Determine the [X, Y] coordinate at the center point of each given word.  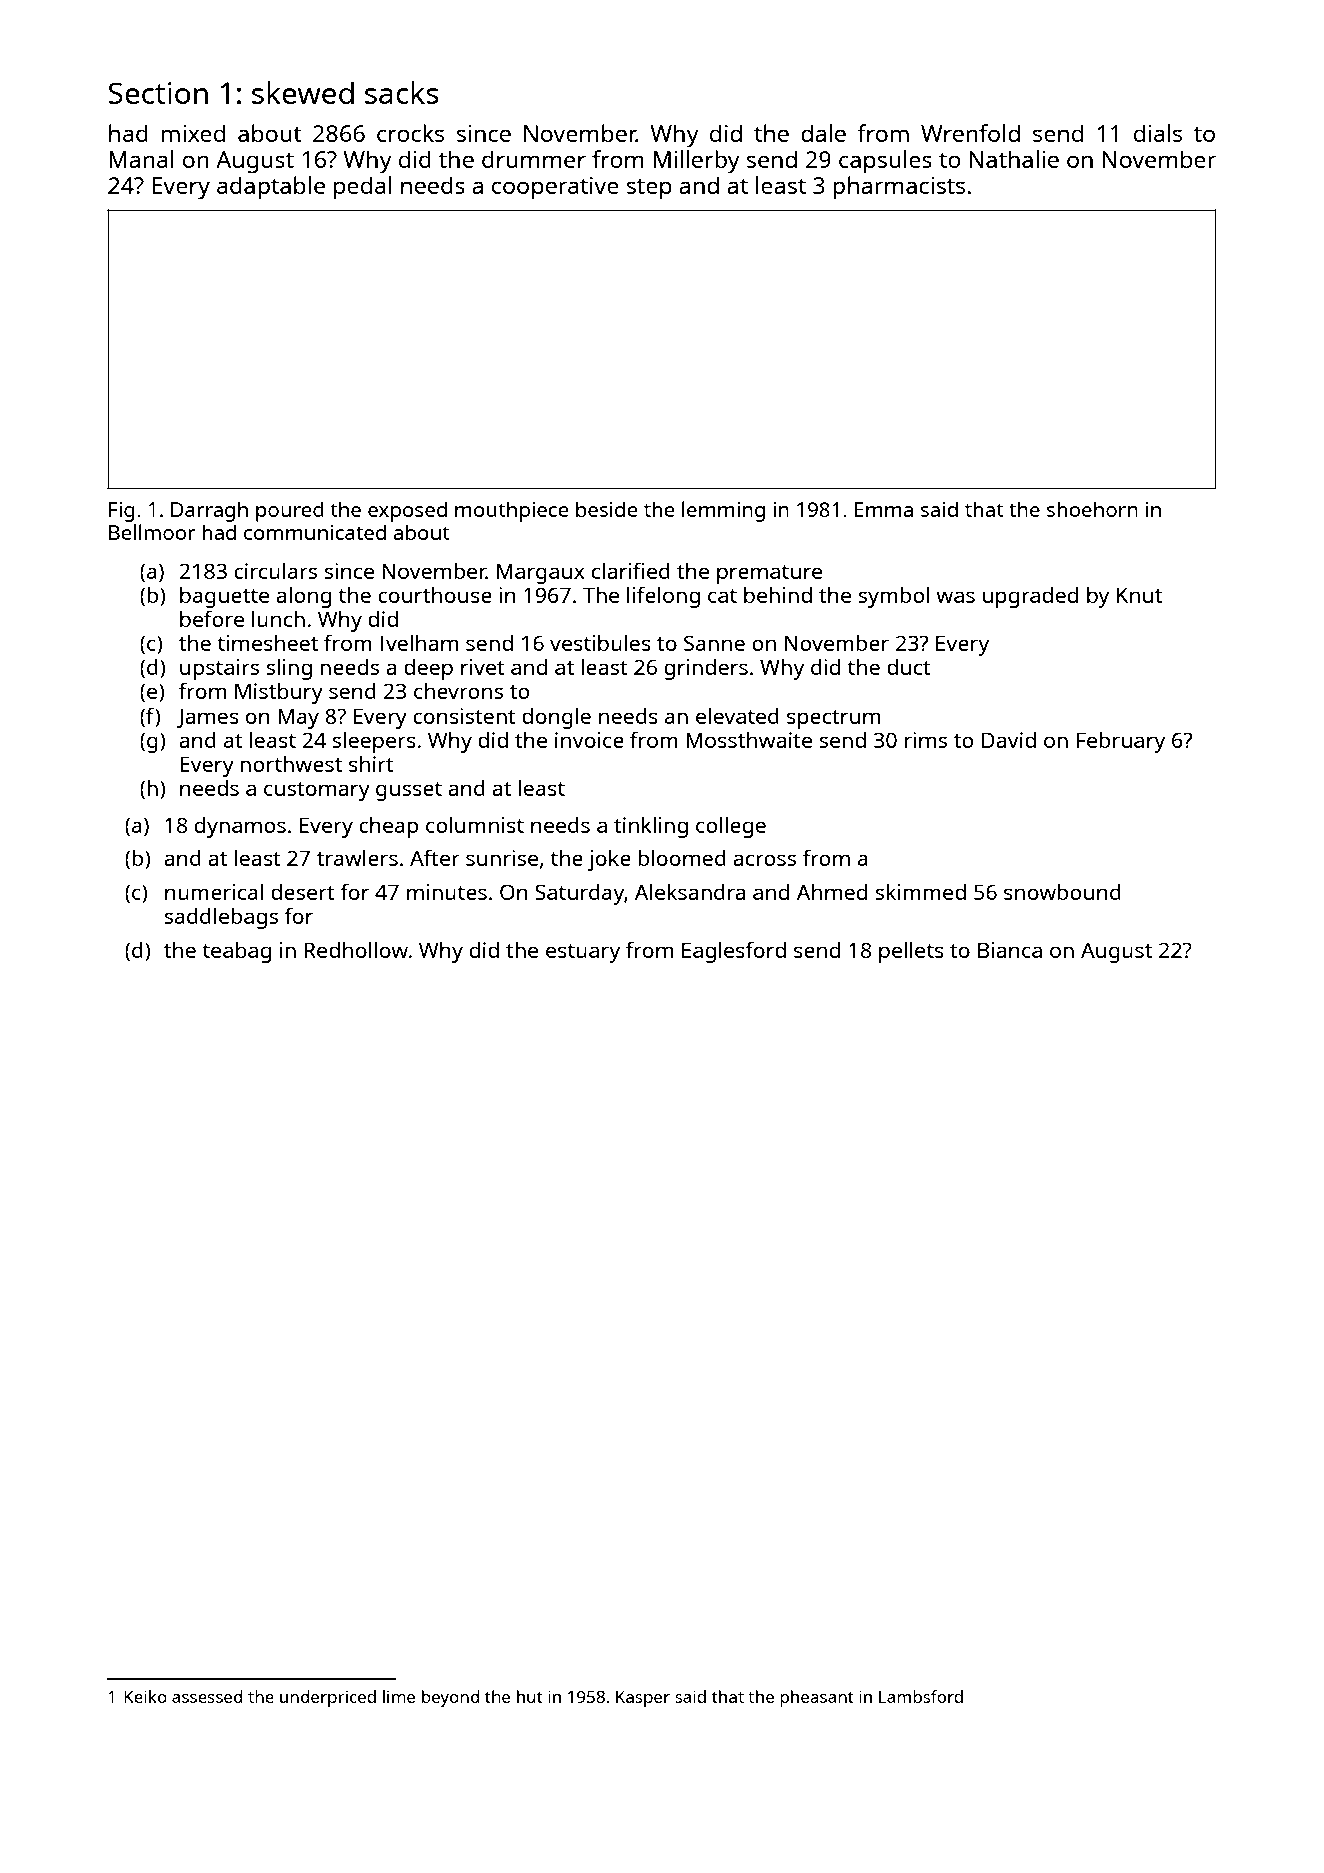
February [1121, 742]
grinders [706, 669]
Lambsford [921, 1696]
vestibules [600, 642]
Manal [141, 159]
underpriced [328, 1698]
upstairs [219, 669]
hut [530, 1696]
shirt [371, 764]
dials [1158, 133]
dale [823, 133]
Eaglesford [734, 952]
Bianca [1010, 950]
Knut [1139, 595]
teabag [236, 952]
